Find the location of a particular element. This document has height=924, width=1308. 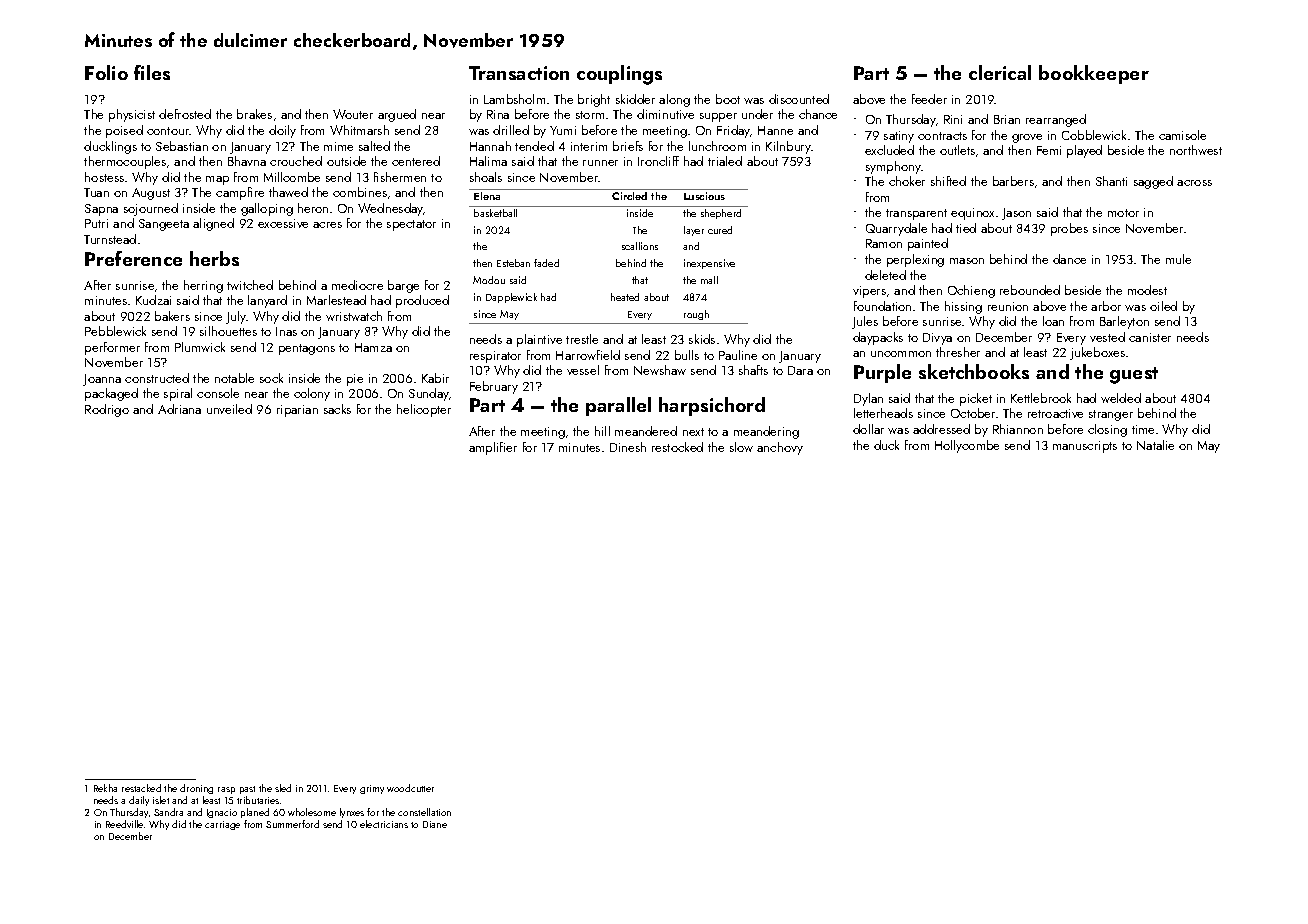

Diane is located at coordinates (435, 824).
